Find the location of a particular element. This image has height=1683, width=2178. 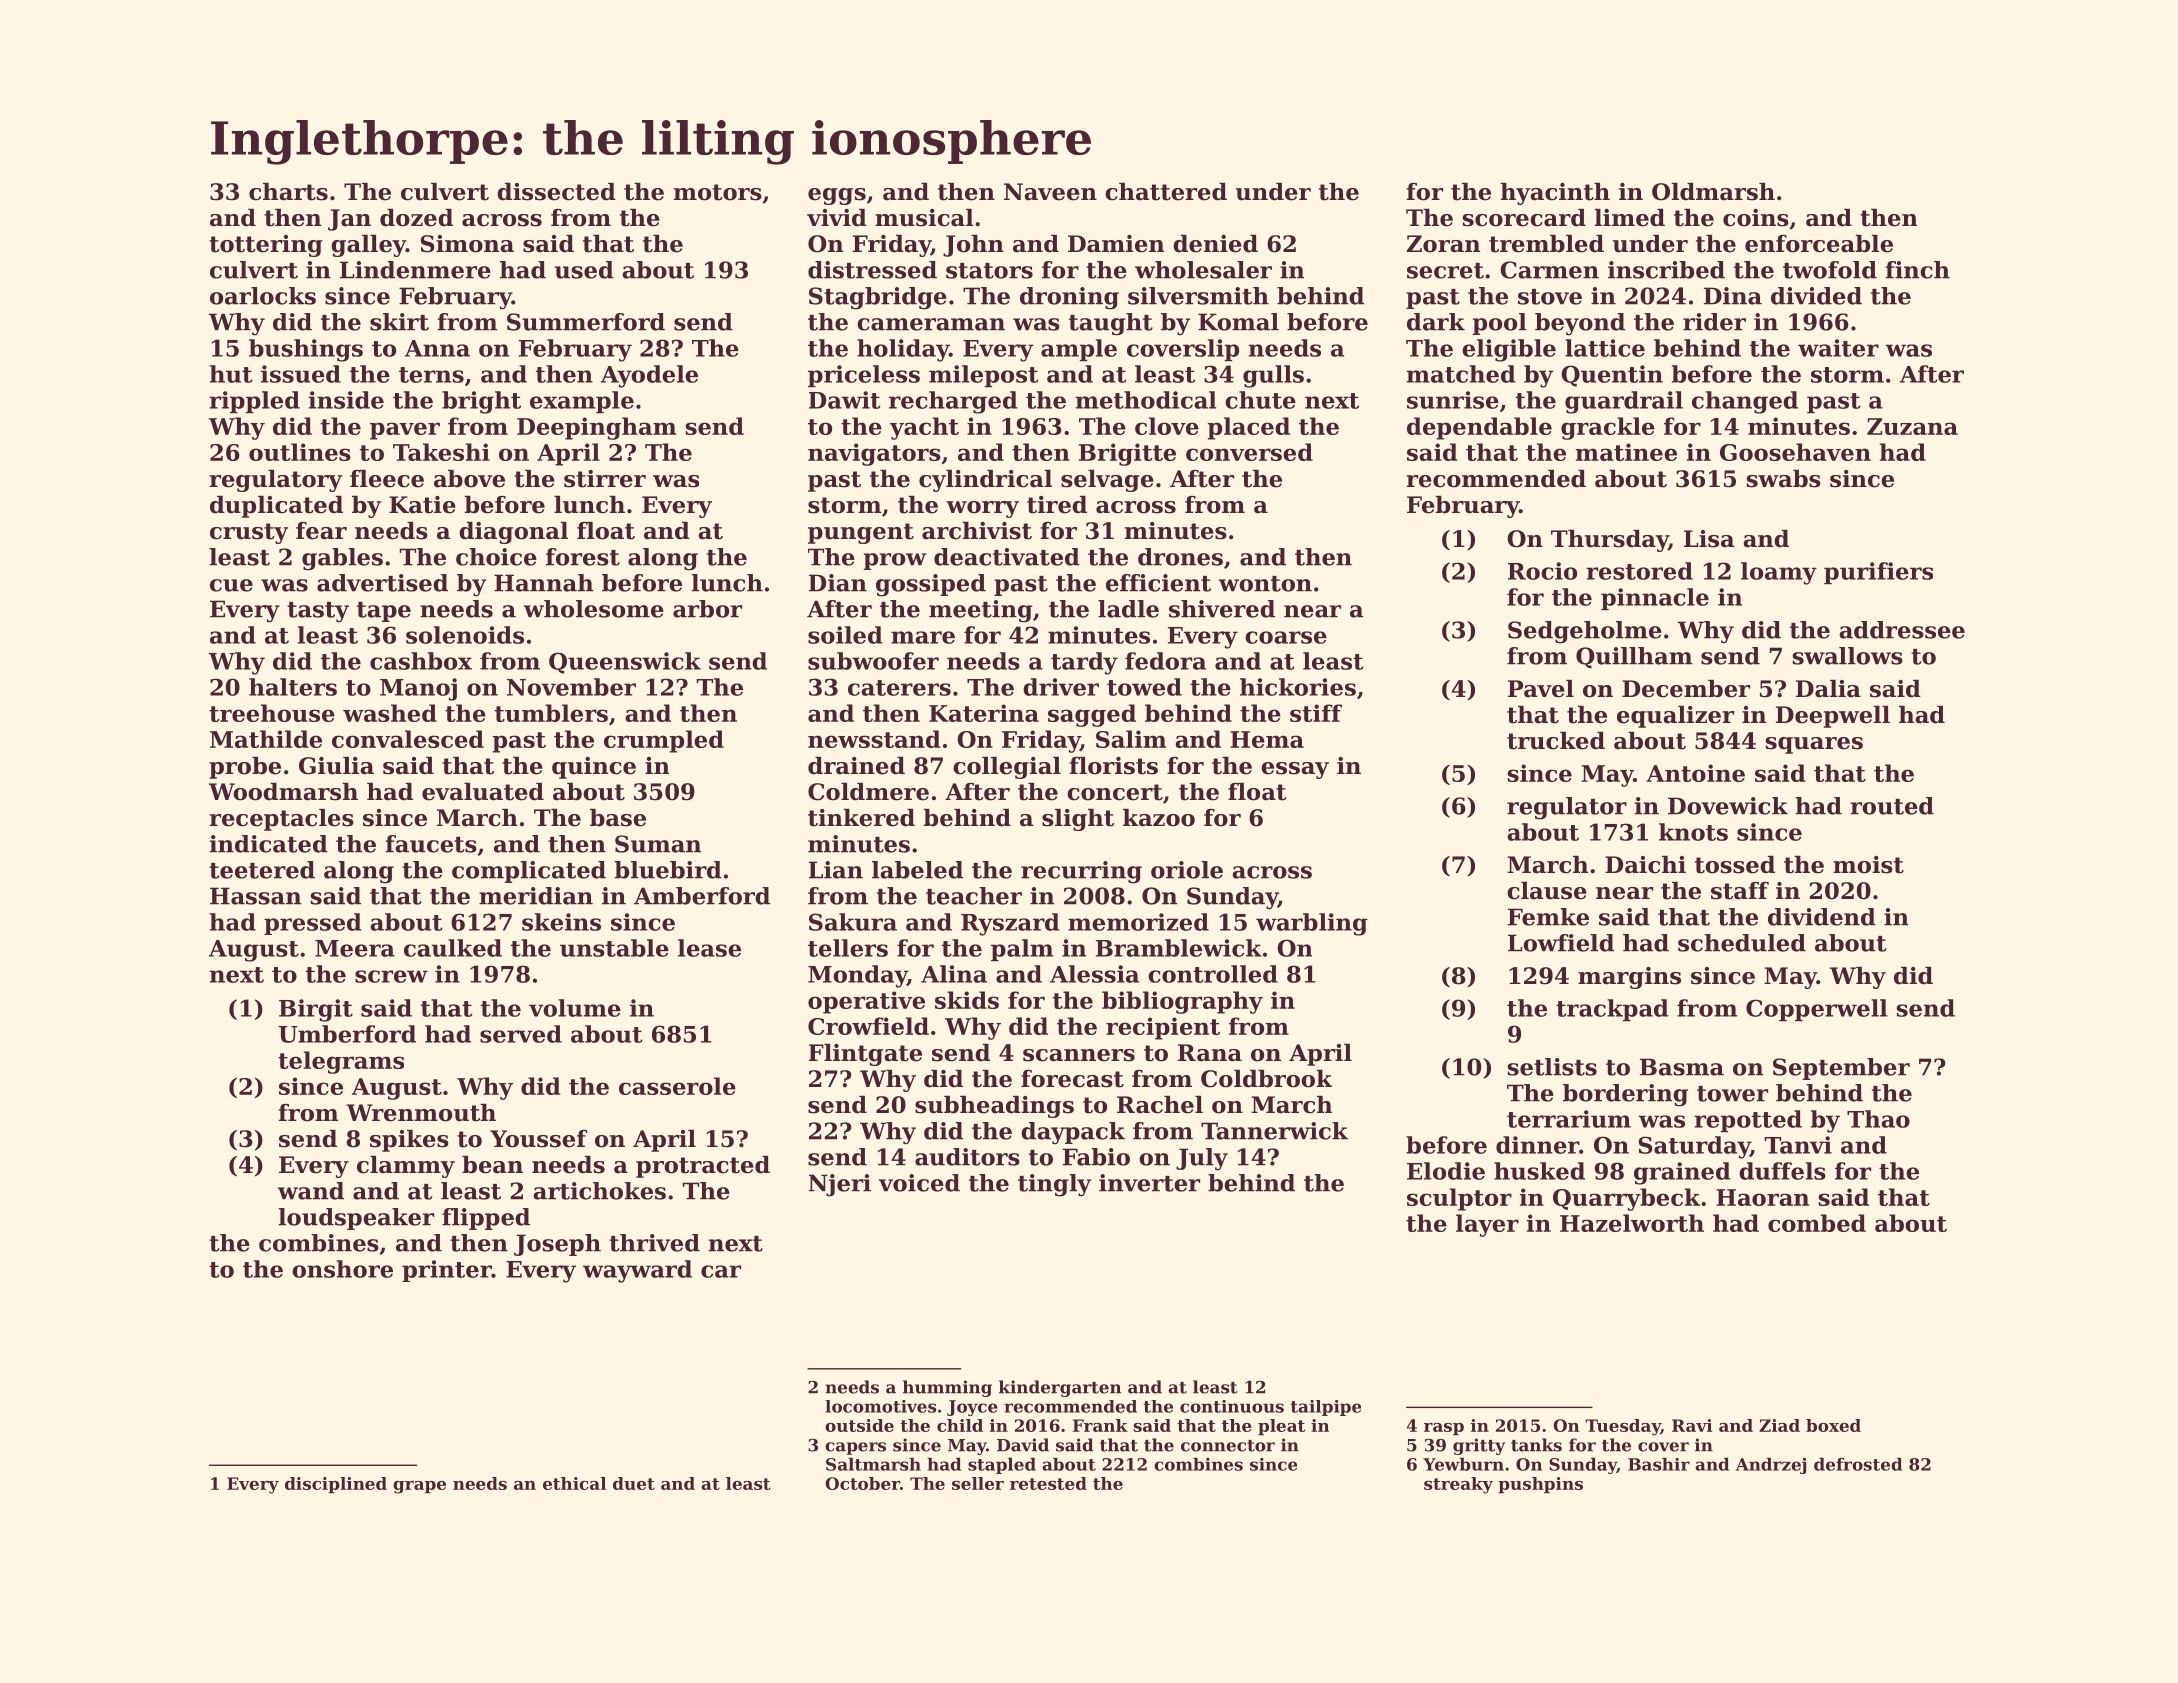

chattered is located at coordinates (1166, 192).
